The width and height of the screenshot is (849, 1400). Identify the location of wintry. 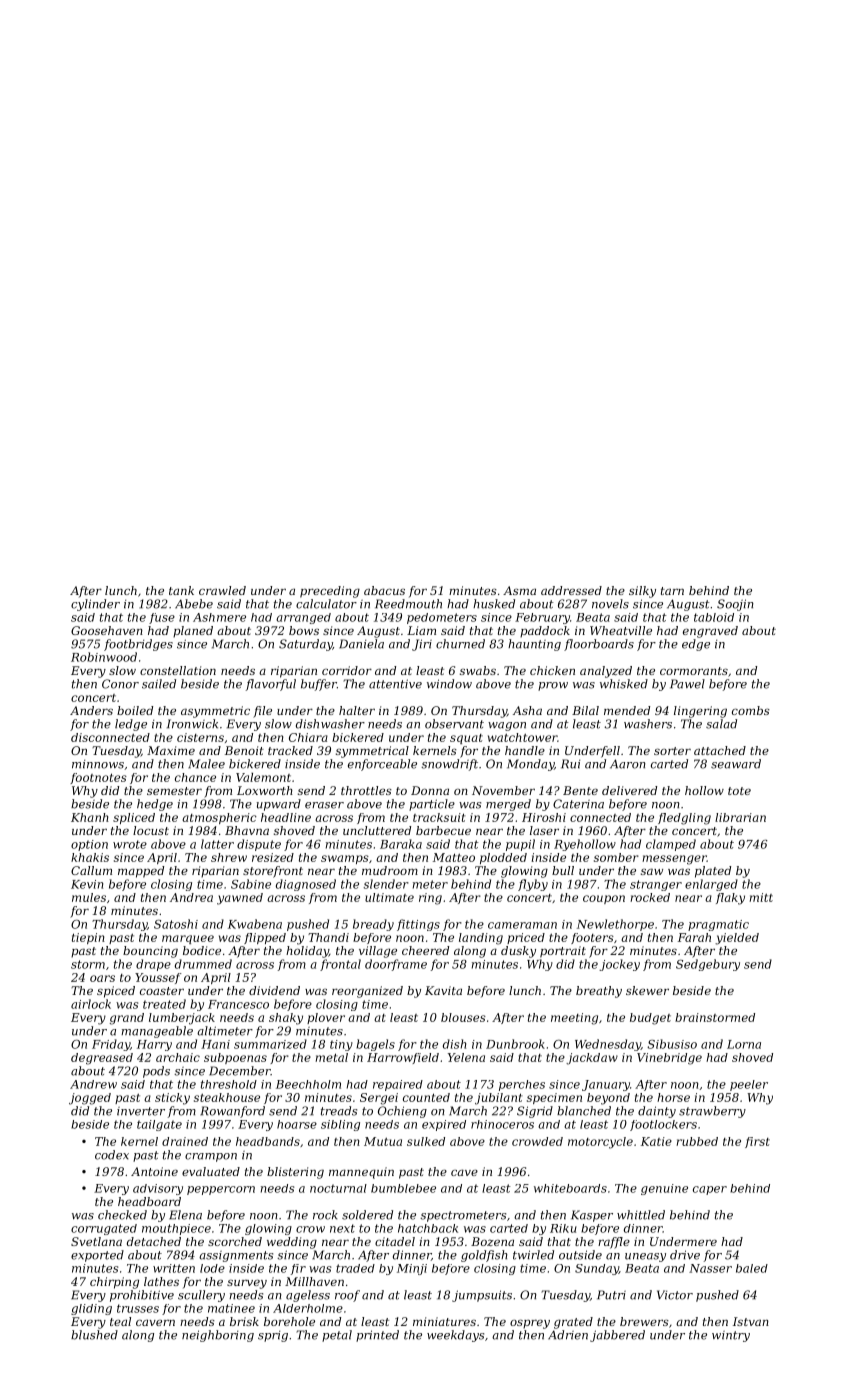
(731, 1336).
